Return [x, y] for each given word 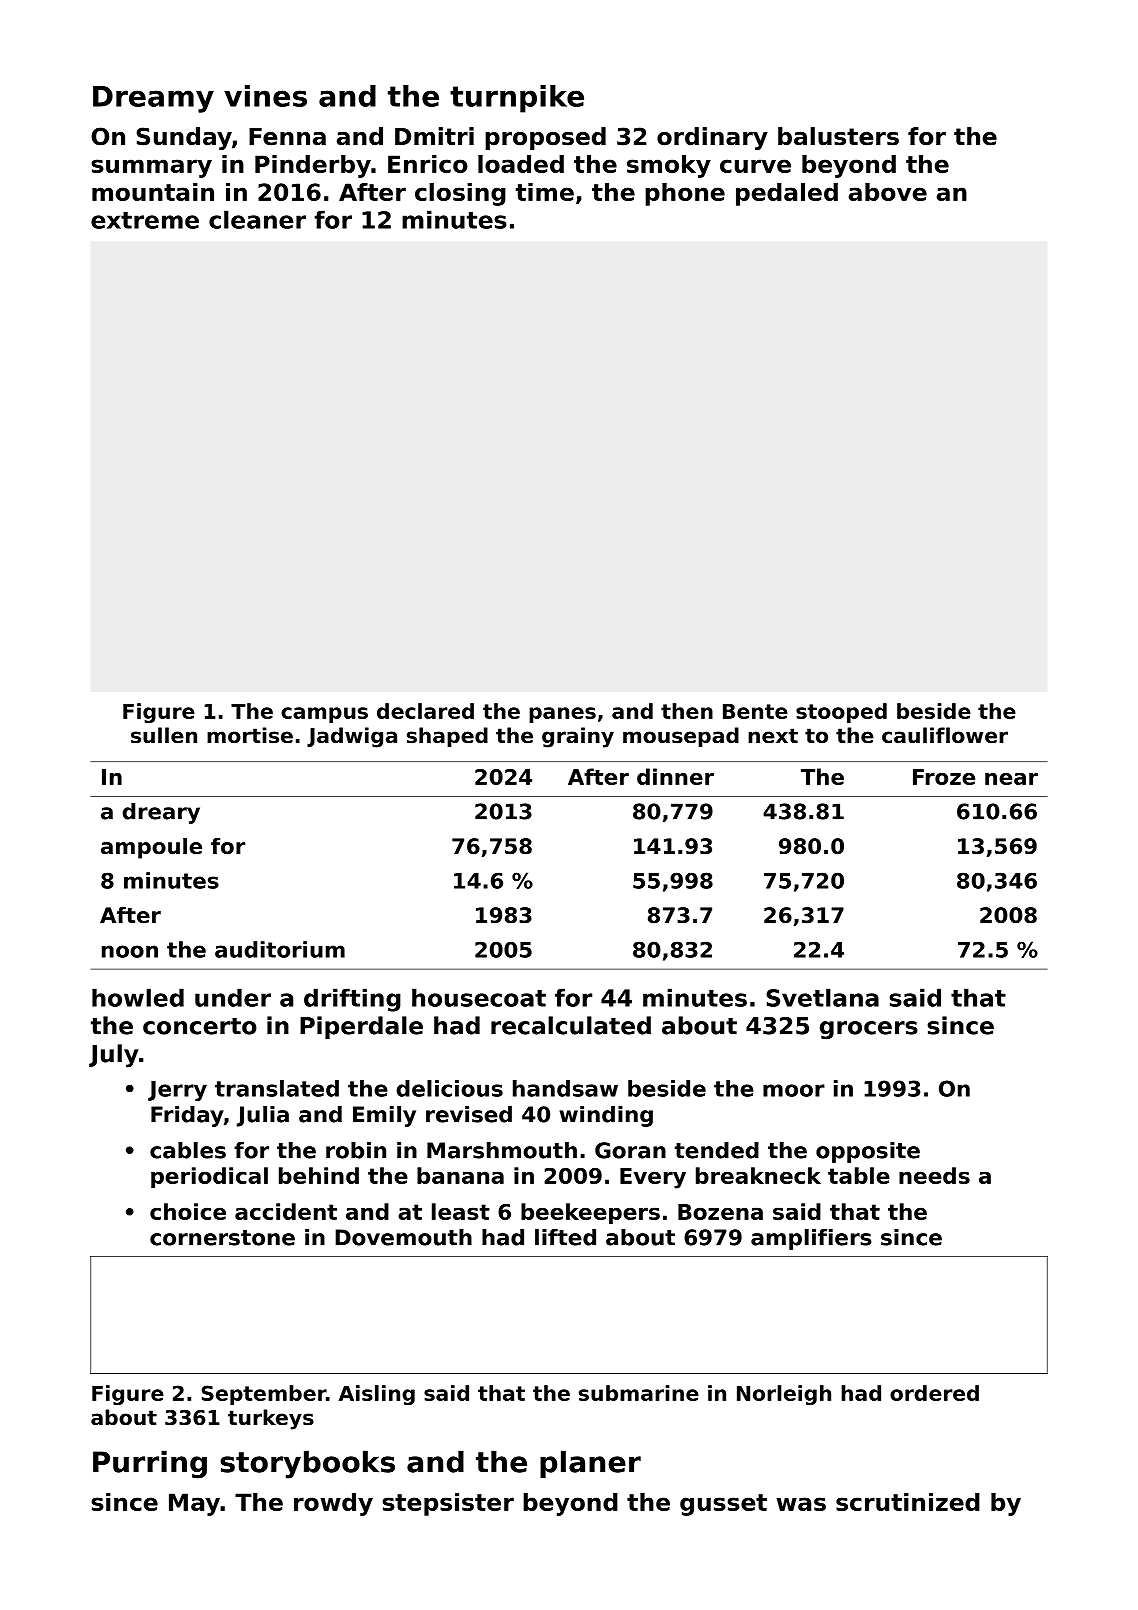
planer [590, 1464]
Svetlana [822, 997]
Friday [187, 1116]
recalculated [571, 1025]
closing [460, 194]
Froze [944, 777]
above [888, 192]
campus [324, 715]
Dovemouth [403, 1237]
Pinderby [313, 166]
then [687, 711]
